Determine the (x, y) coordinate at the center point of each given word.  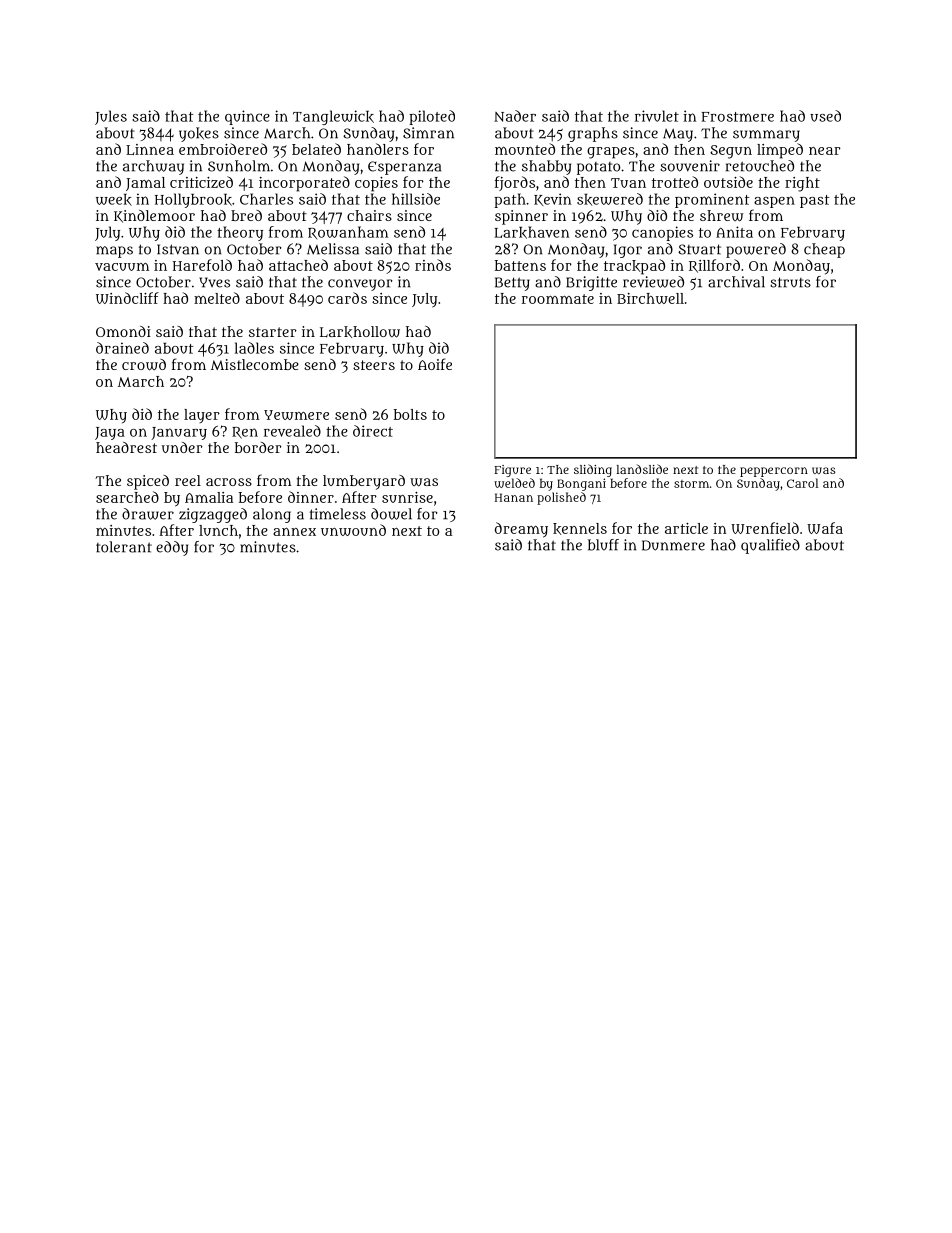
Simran (428, 133)
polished (561, 498)
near (825, 151)
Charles (266, 199)
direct (373, 431)
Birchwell (650, 298)
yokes (199, 134)
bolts (410, 414)
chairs (369, 215)
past (814, 201)
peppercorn (774, 472)
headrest (126, 447)
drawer (148, 514)
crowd (144, 365)
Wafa (825, 528)
